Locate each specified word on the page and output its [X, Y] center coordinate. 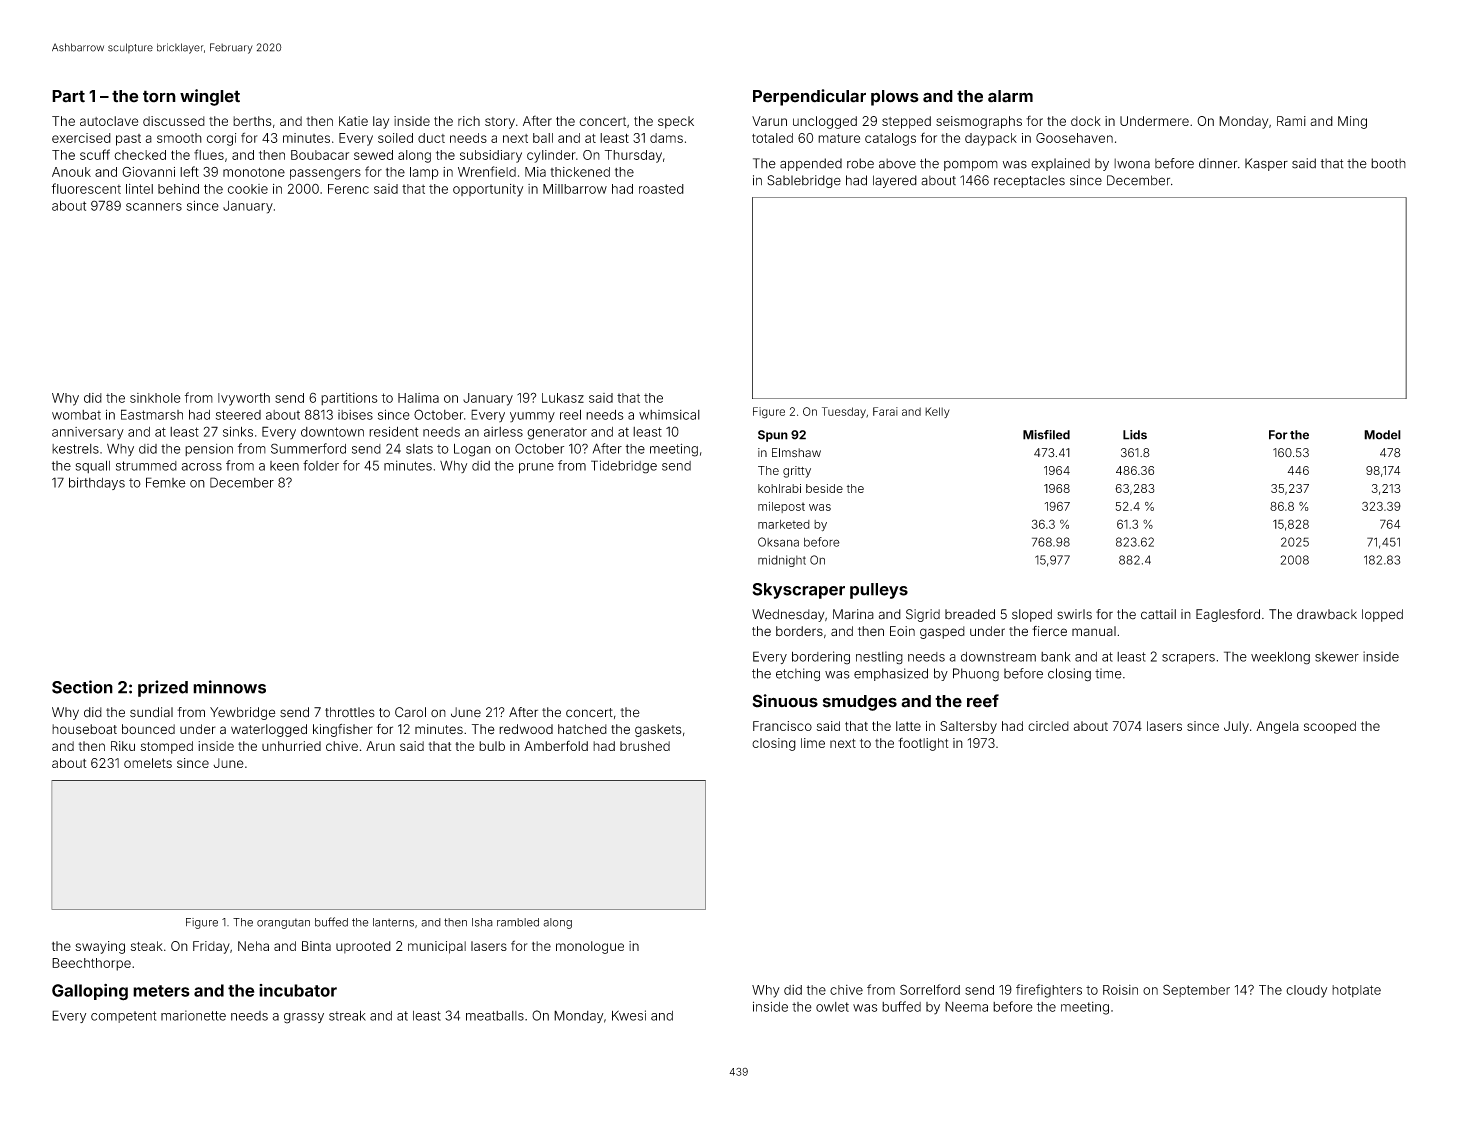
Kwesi [629, 1015]
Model [1382, 435]
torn [159, 96]
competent [123, 1017]
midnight [782, 561]
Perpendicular [809, 97]
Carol [410, 712]
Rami [1291, 121]
